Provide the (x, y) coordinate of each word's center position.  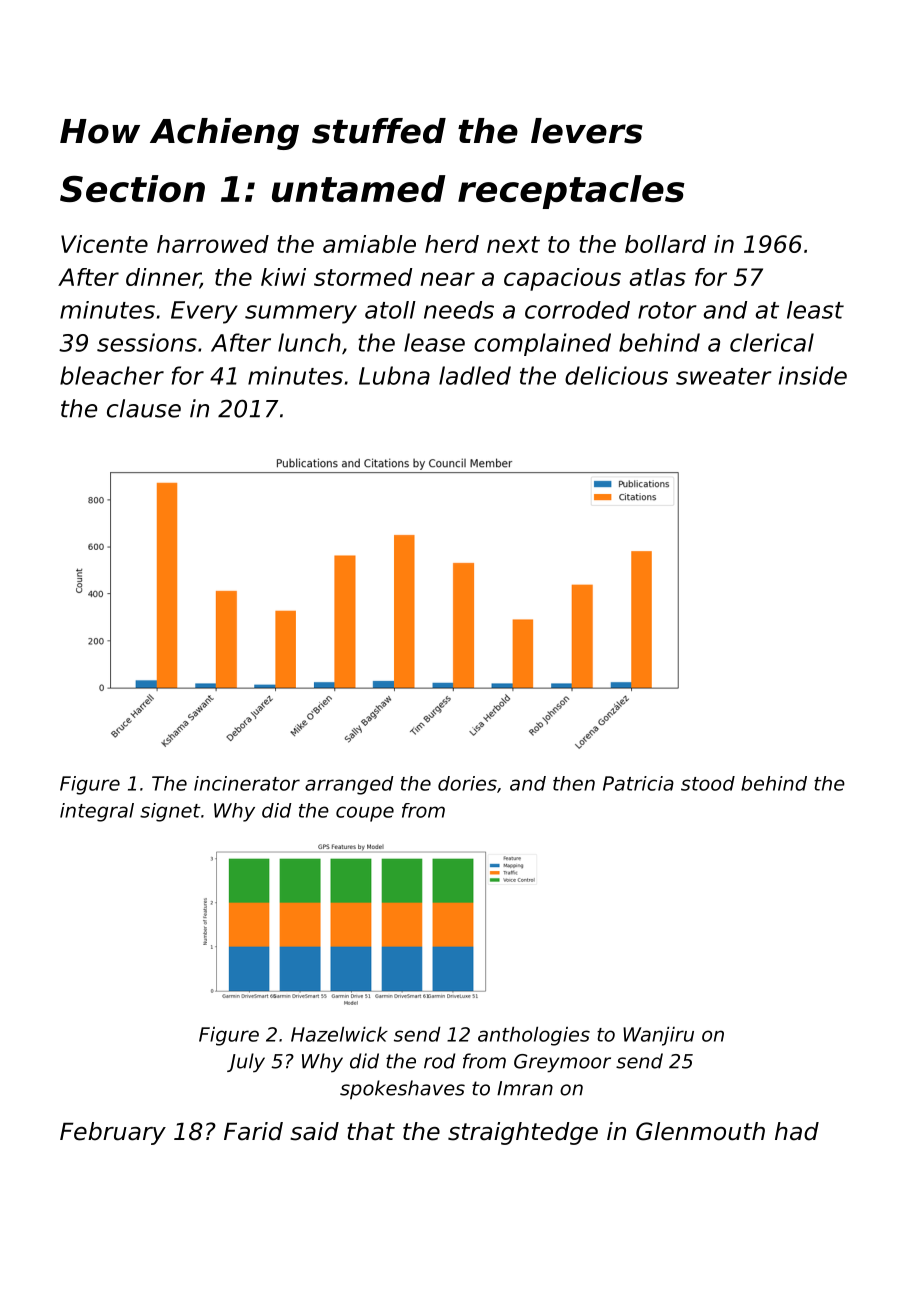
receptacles (571, 192)
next (513, 244)
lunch (309, 342)
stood (708, 783)
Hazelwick (339, 1034)
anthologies (534, 1036)
